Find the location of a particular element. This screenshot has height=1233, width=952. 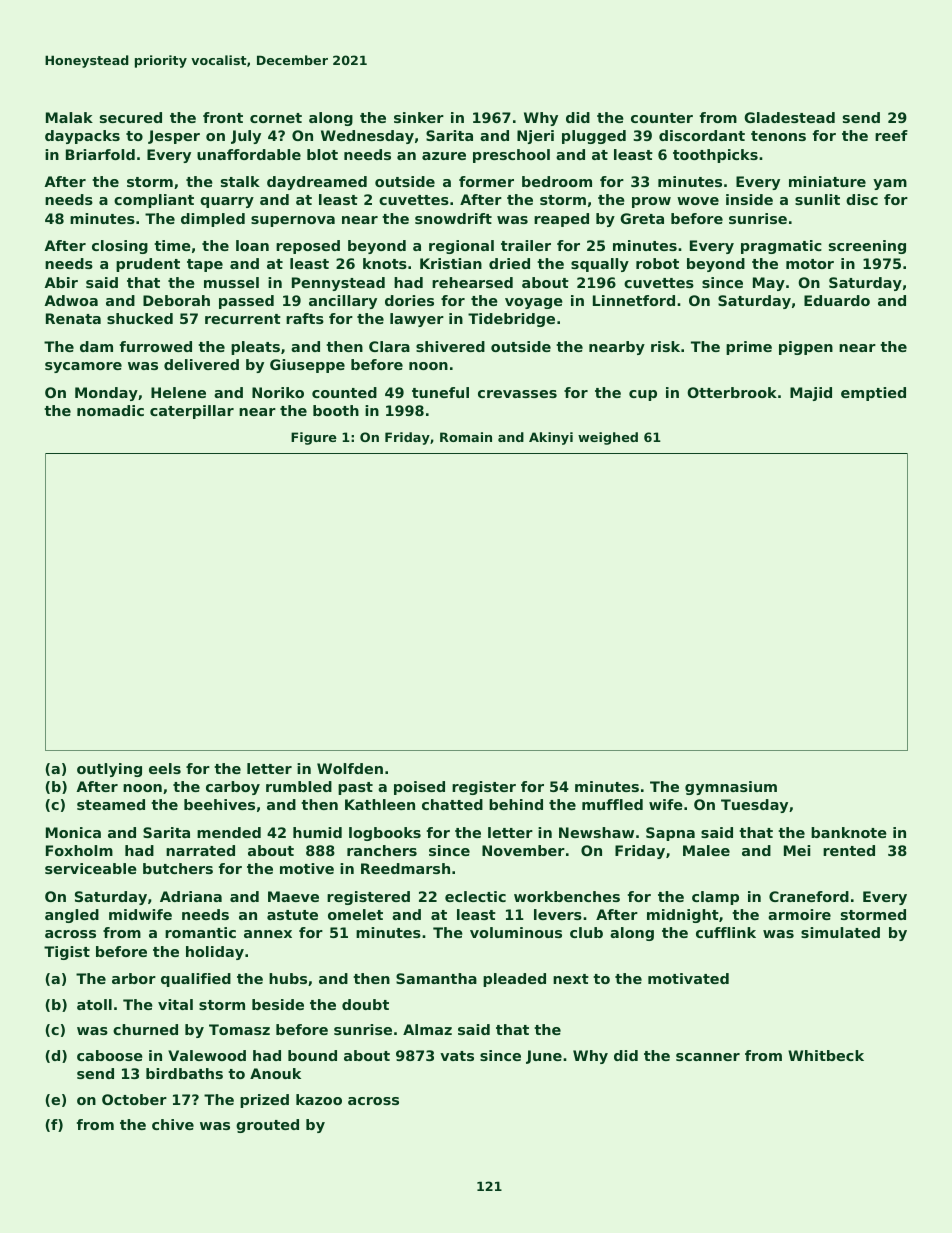

June is located at coordinates (544, 1057).
